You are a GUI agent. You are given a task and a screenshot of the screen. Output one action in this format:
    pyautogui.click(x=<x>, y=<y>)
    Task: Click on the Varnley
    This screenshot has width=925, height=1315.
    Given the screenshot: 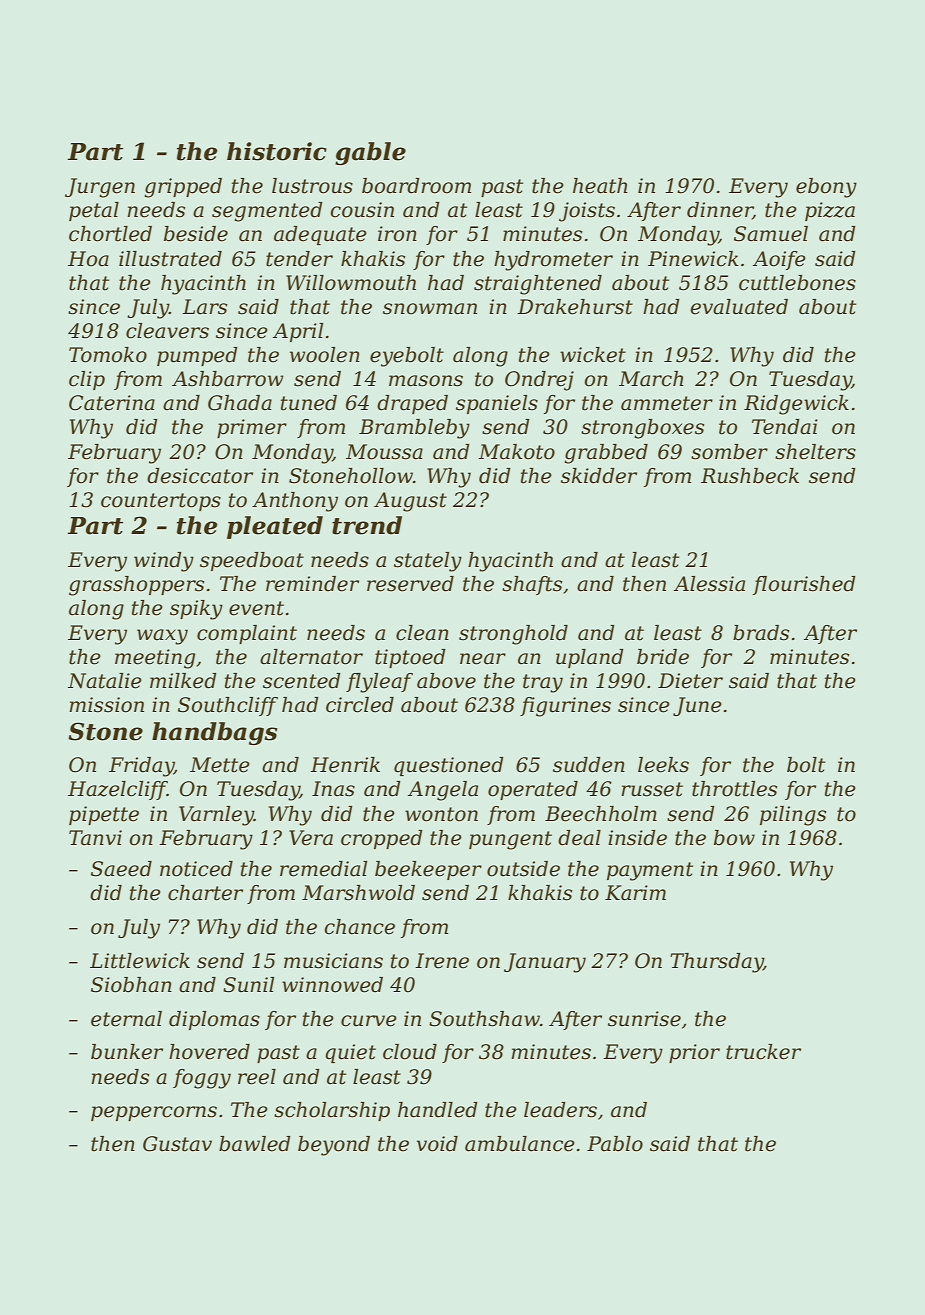 What is the action you would take?
    pyautogui.click(x=216, y=816)
